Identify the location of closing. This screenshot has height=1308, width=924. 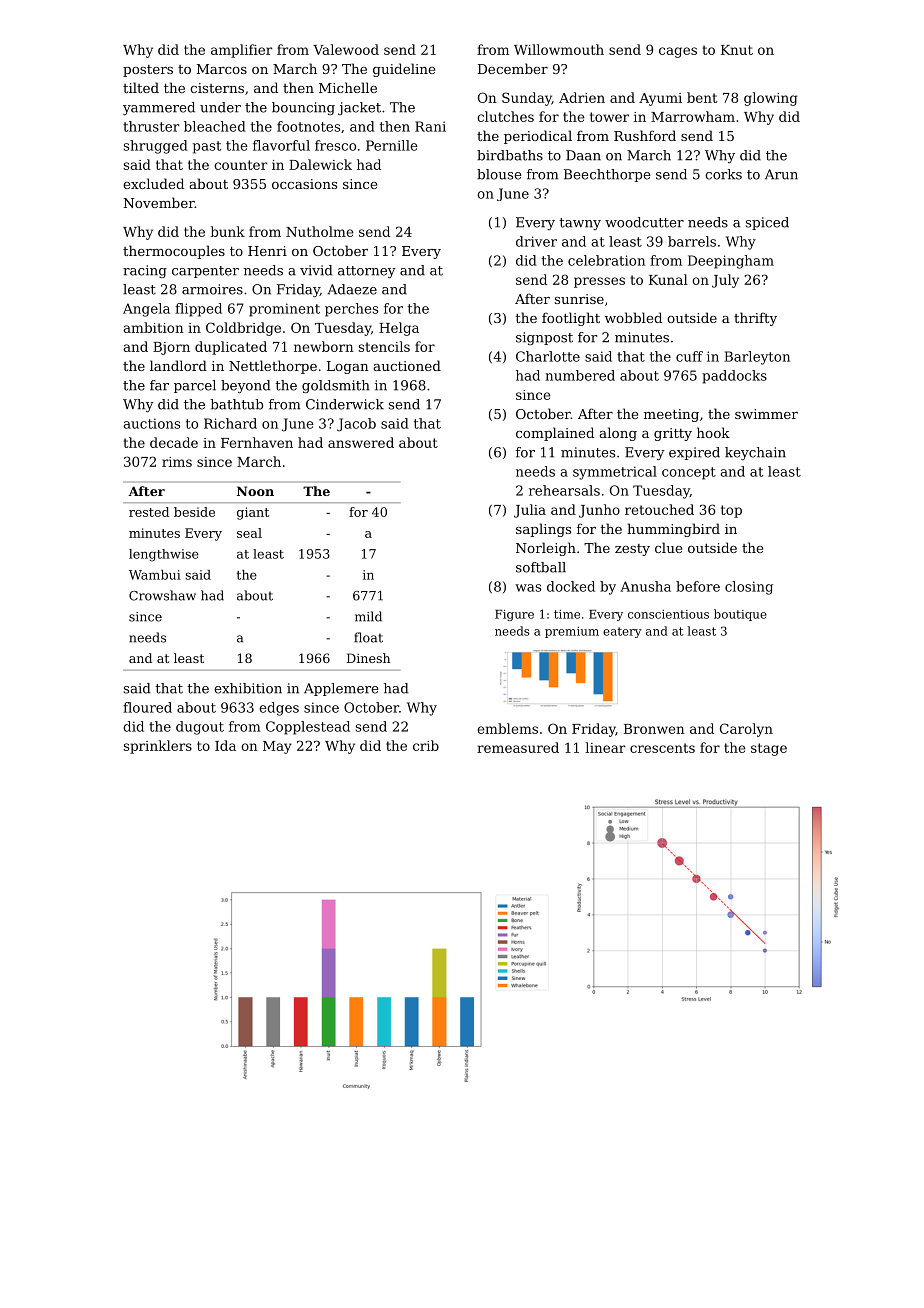
(749, 588).
